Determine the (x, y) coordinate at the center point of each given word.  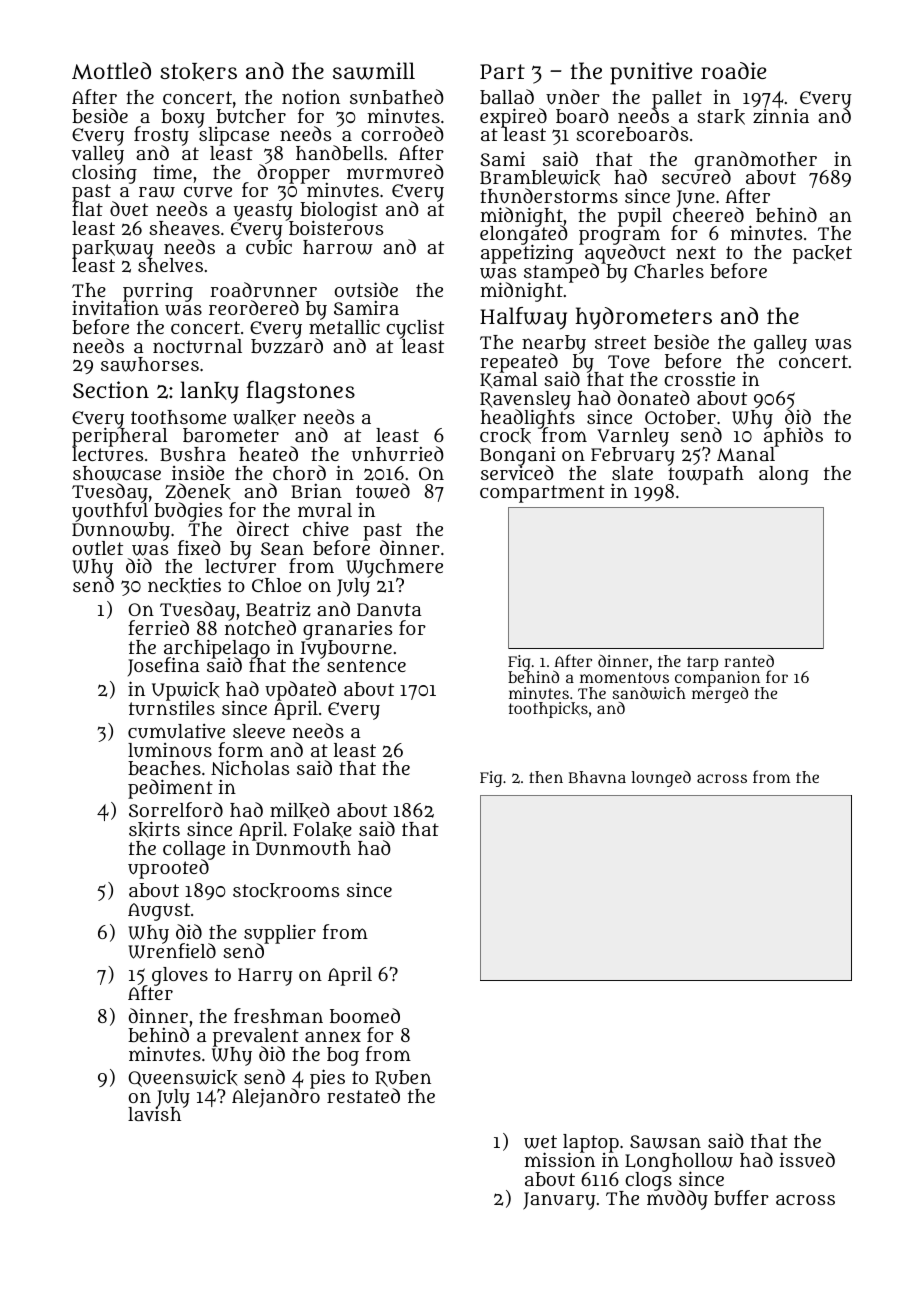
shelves (170, 266)
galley (780, 344)
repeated (519, 363)
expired (513, 118)
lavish (154, 1114)
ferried (158, 627)
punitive (651, 73)
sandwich (649, 693)
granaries (347, 630)
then (546, 777)
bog (343, 1056)
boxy (183, 118)
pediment (170, 789)
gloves (180, 976)
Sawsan (665, 1142)
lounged (661, 779)
